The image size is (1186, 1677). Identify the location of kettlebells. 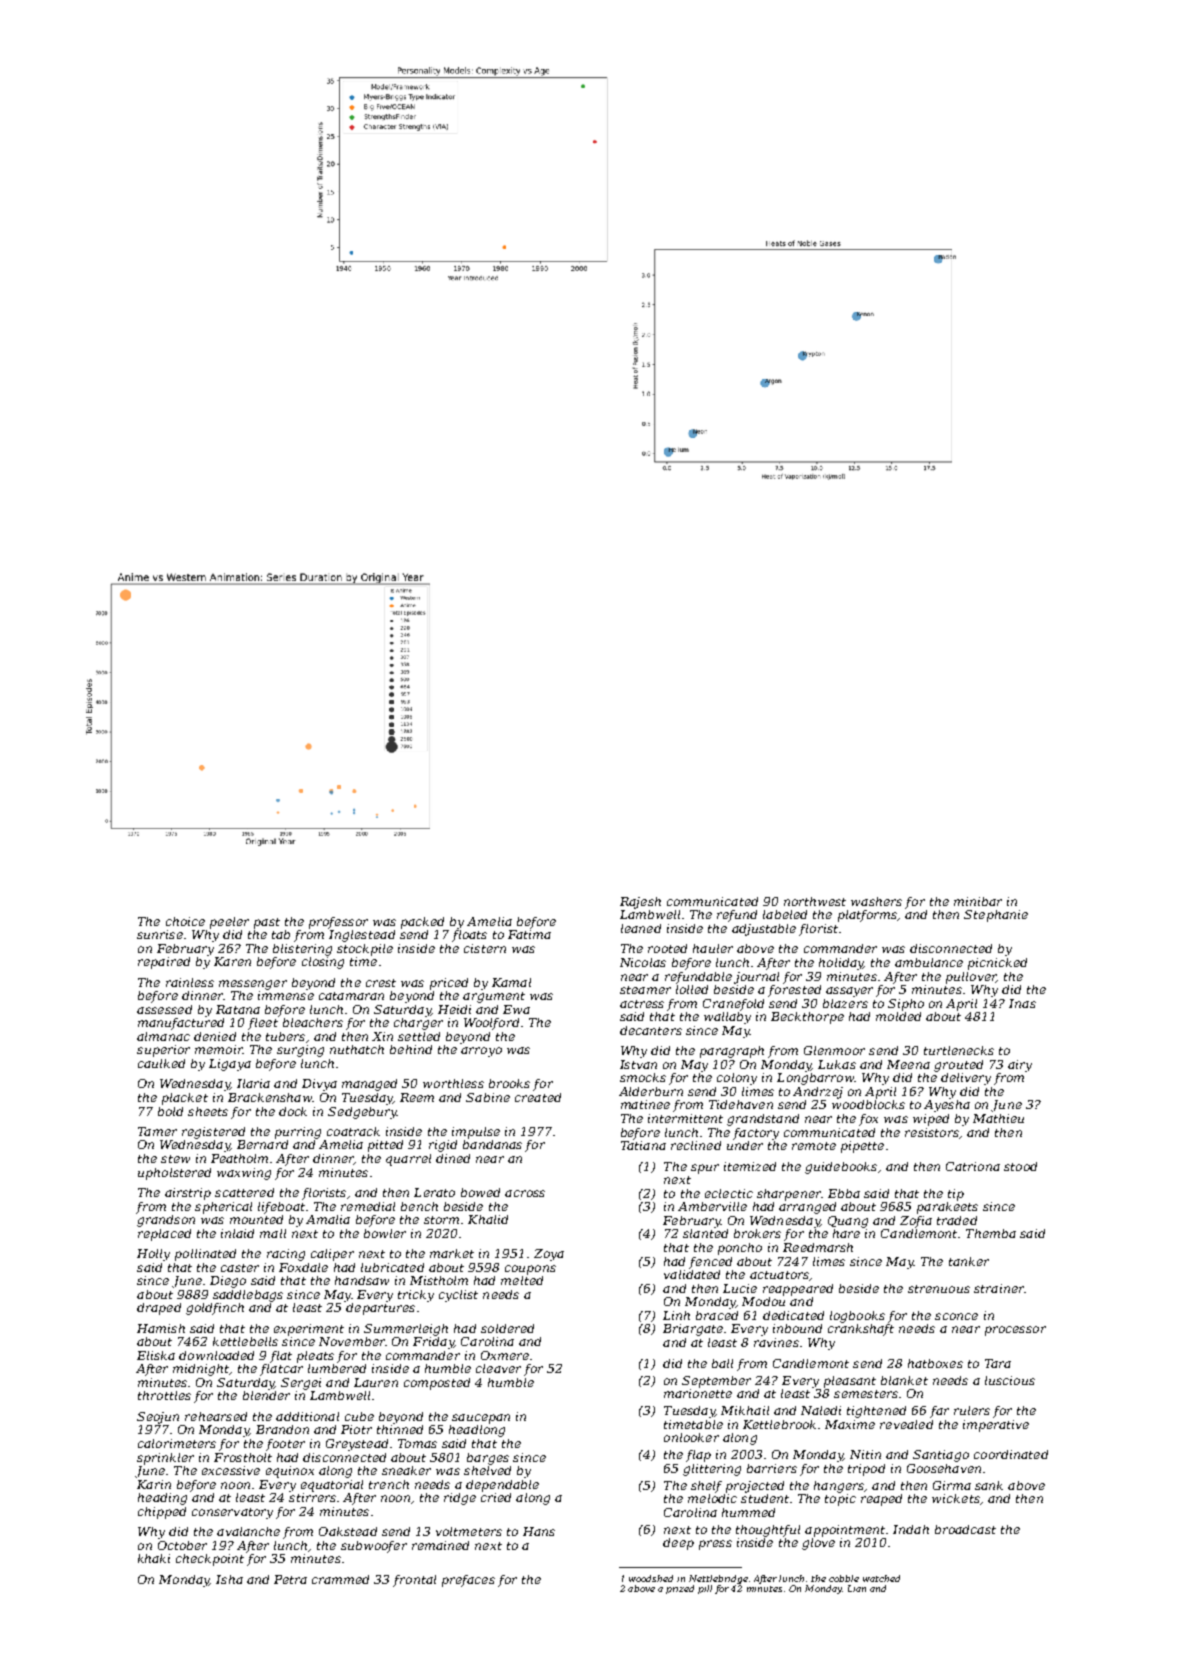
(245, 1341).
